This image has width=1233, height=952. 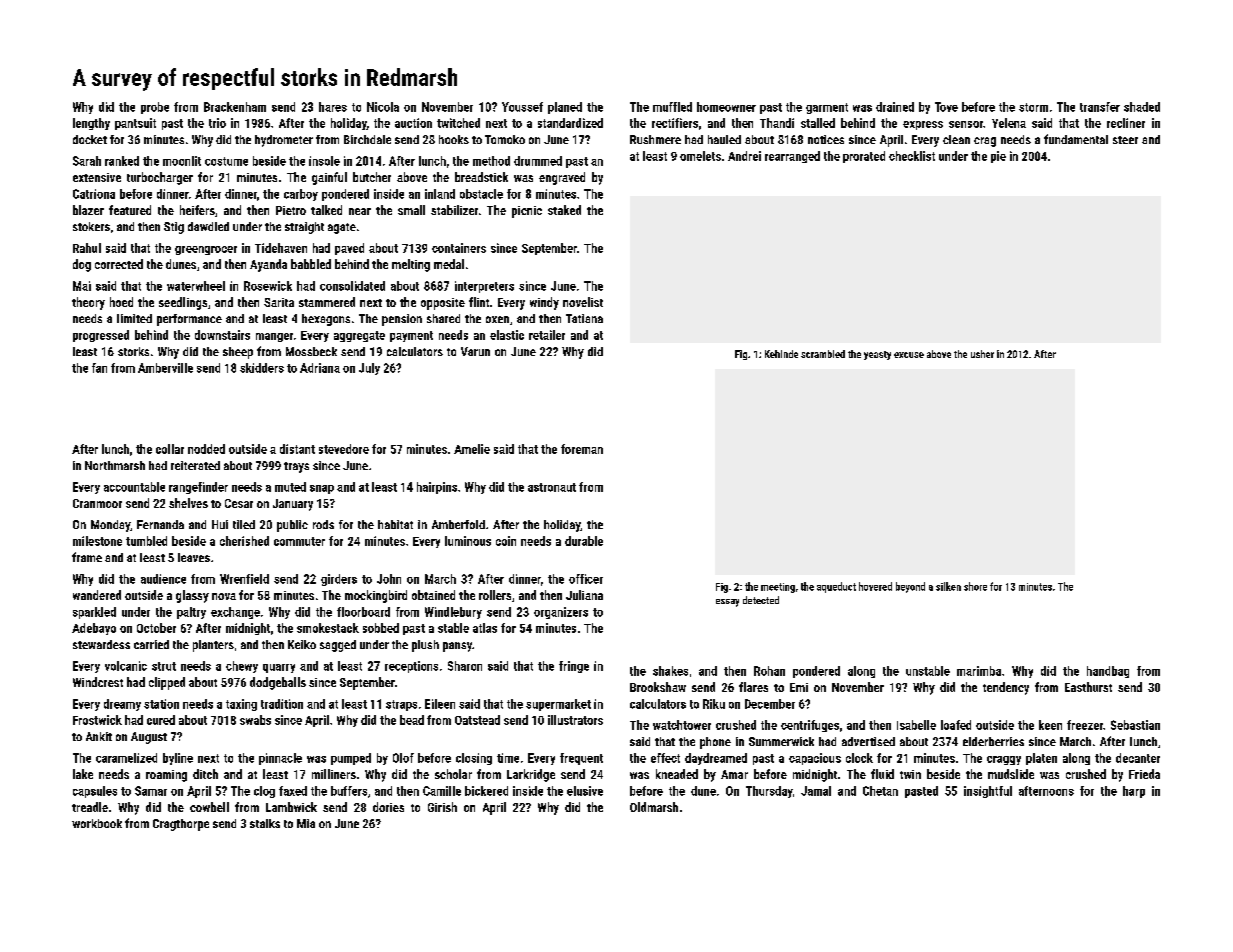 I want to click on Sharon, so click(x=465, y=666).
